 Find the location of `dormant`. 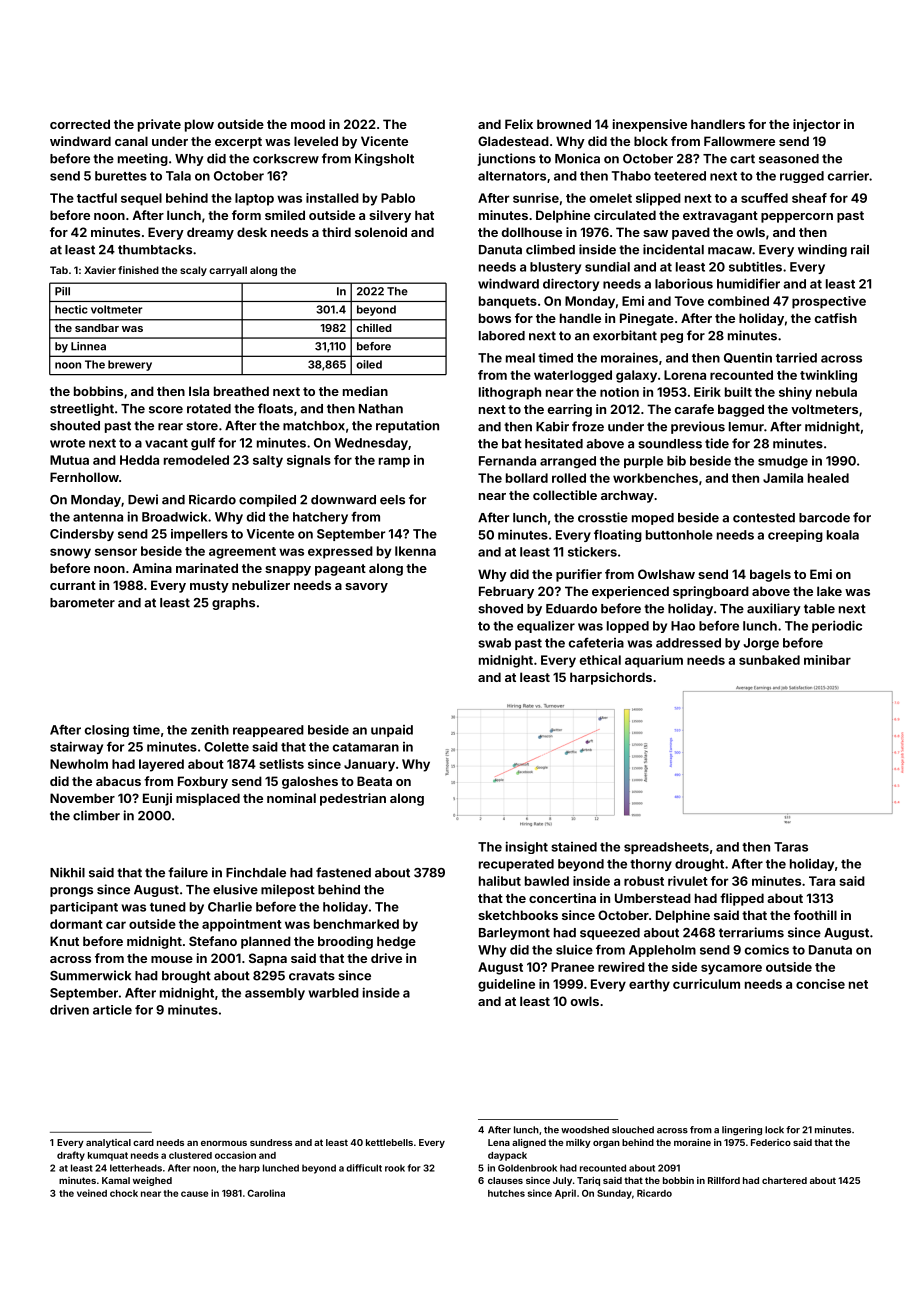

dormant is located at coordinates (76, 924).
